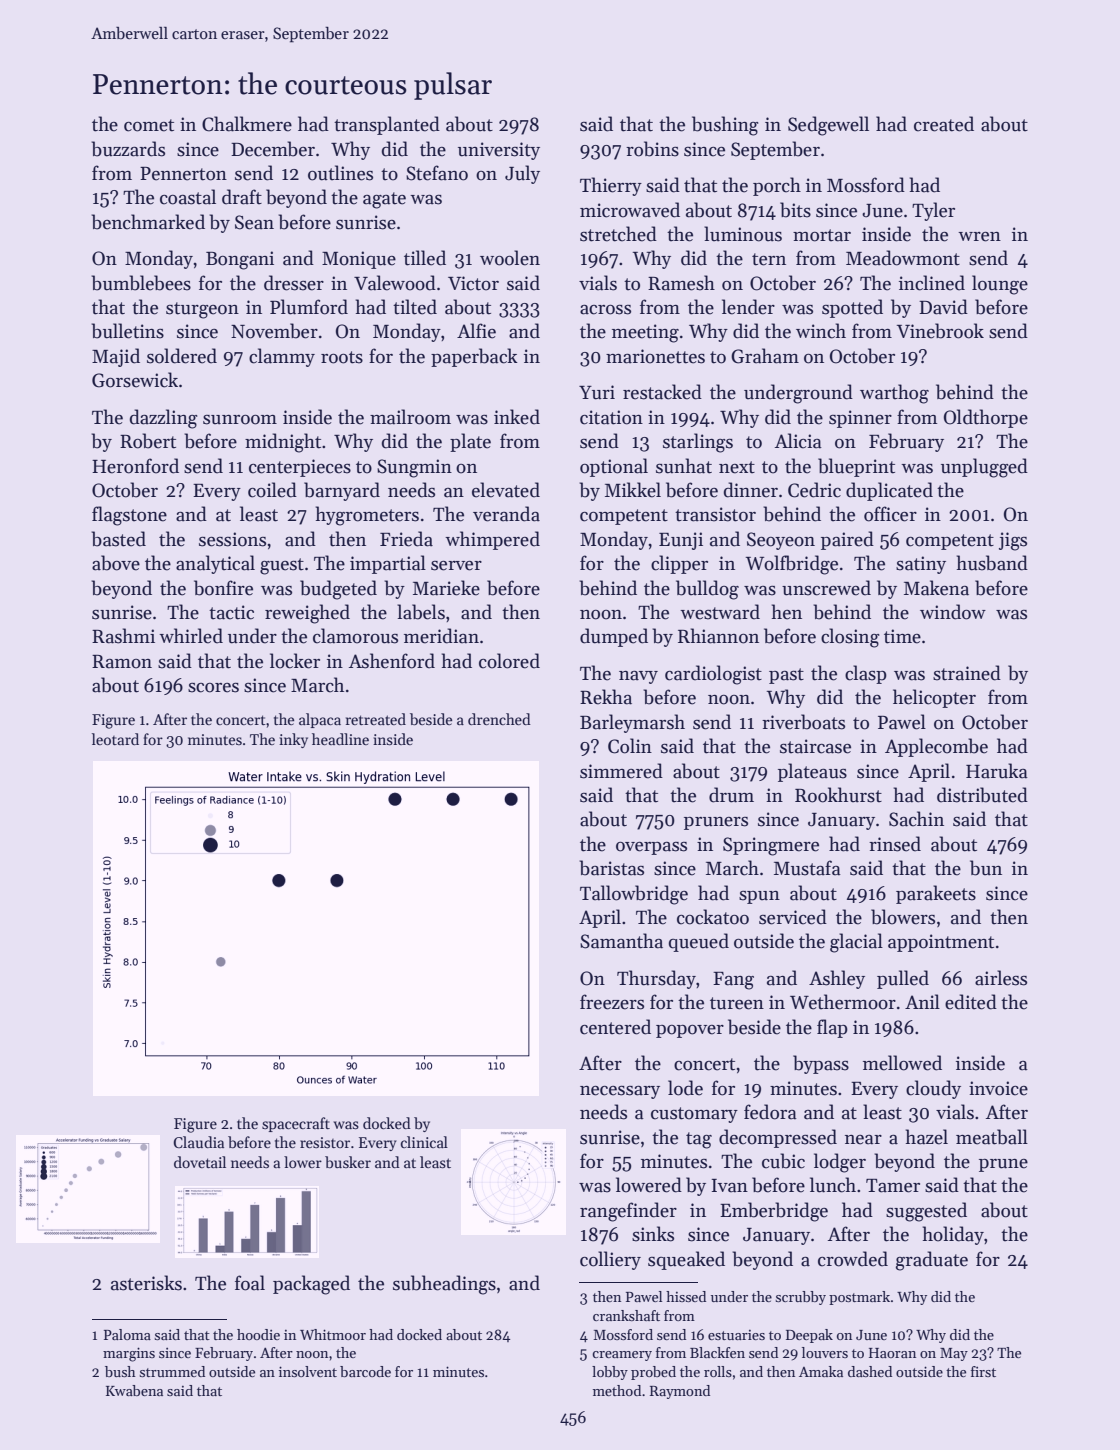 The width and height of the screenshot is (1120, 1450). I want to click on clinical, so click(424, 1142).
